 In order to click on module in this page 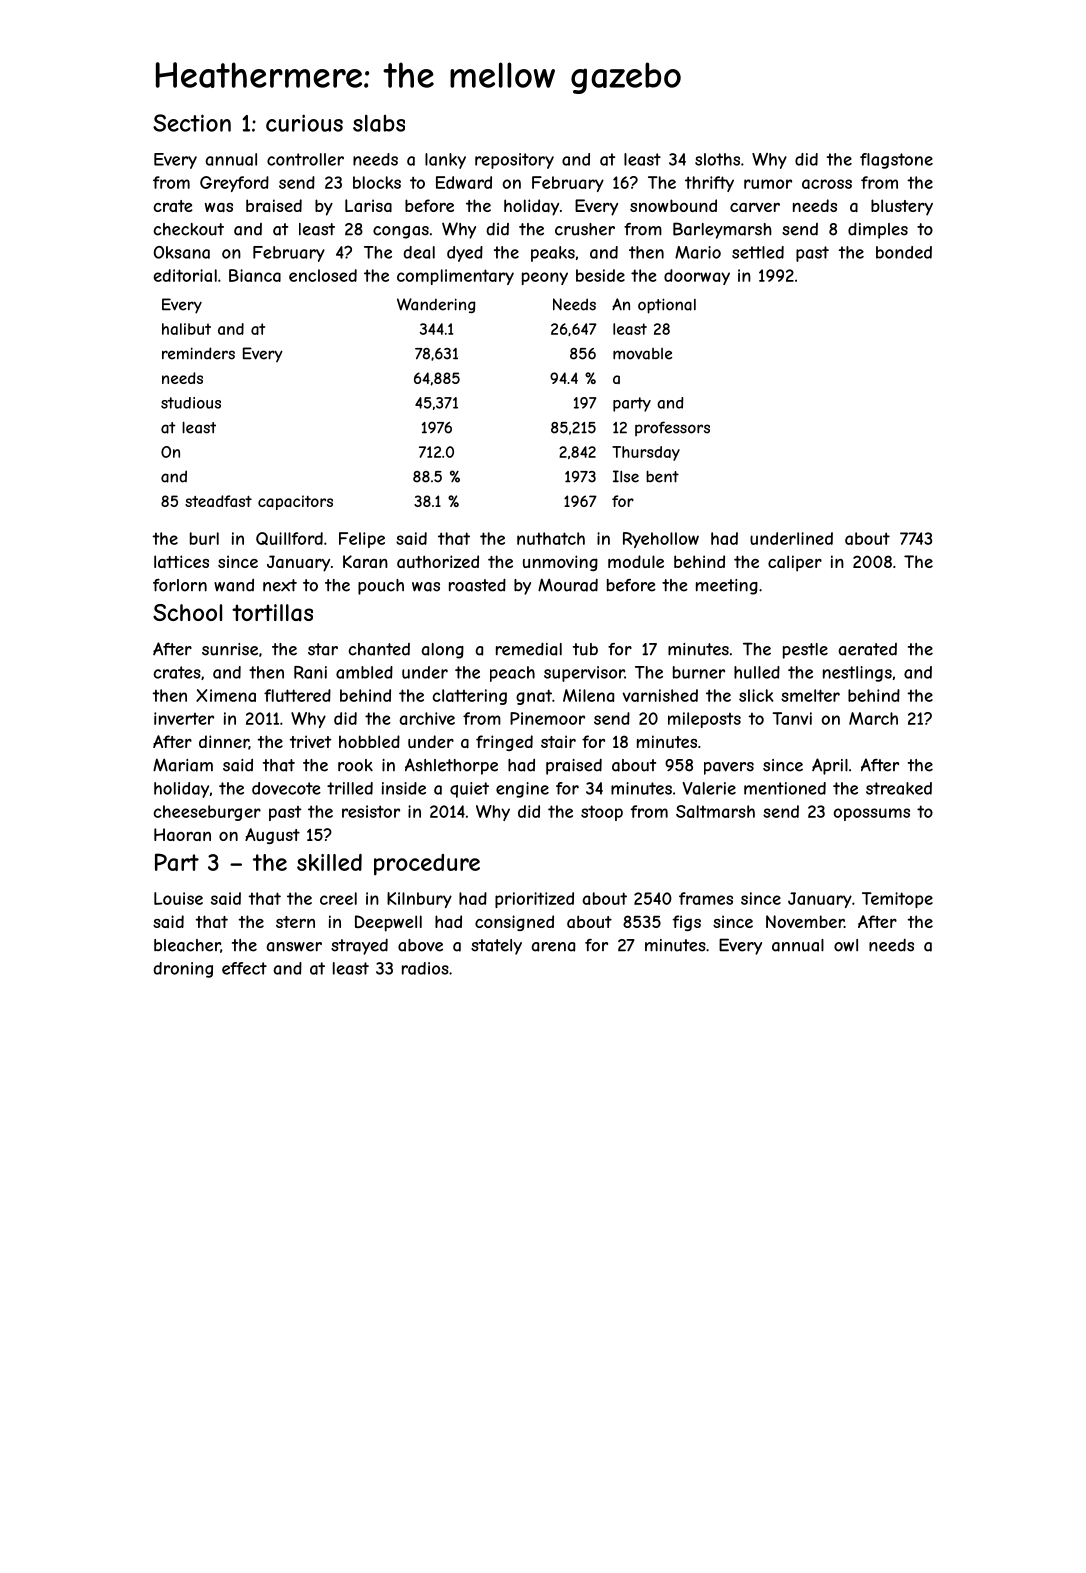, I will do `click(636, 561)`.
